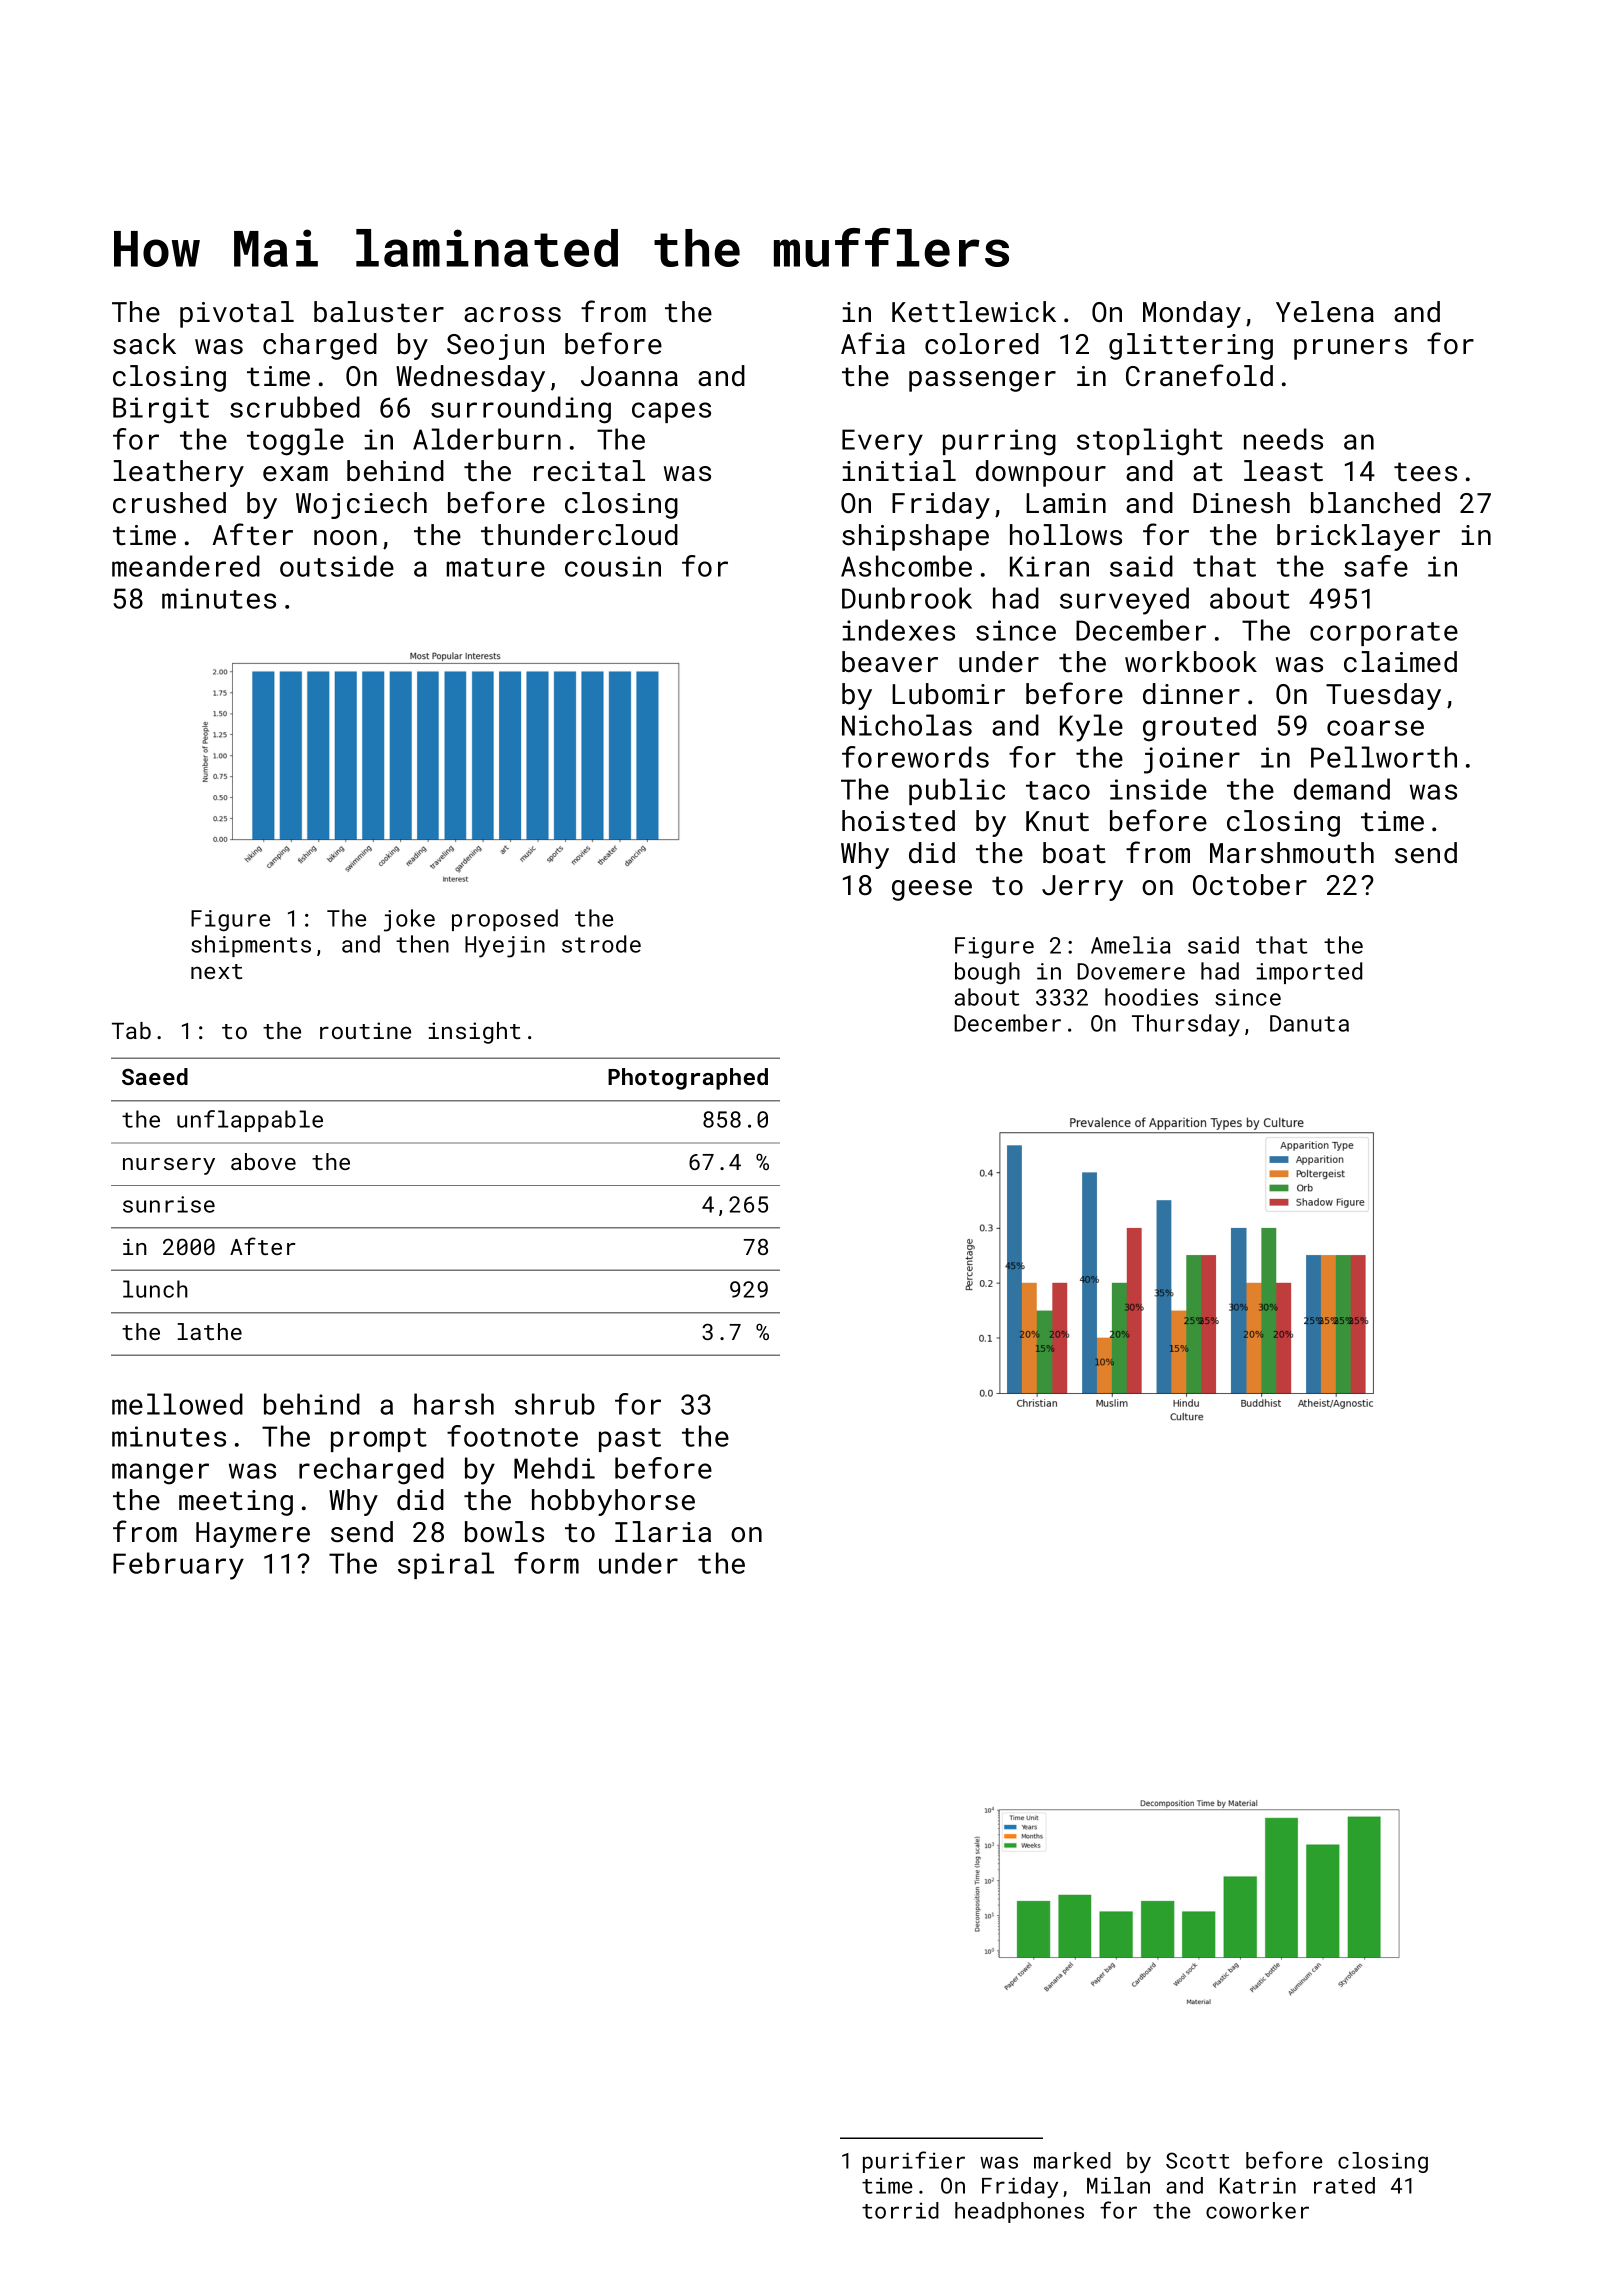 The image size is (1620, 2292). What do you see at coordinates (496, 567) in the screenshot?
I see `mature` at bounding box center [496, 567].
